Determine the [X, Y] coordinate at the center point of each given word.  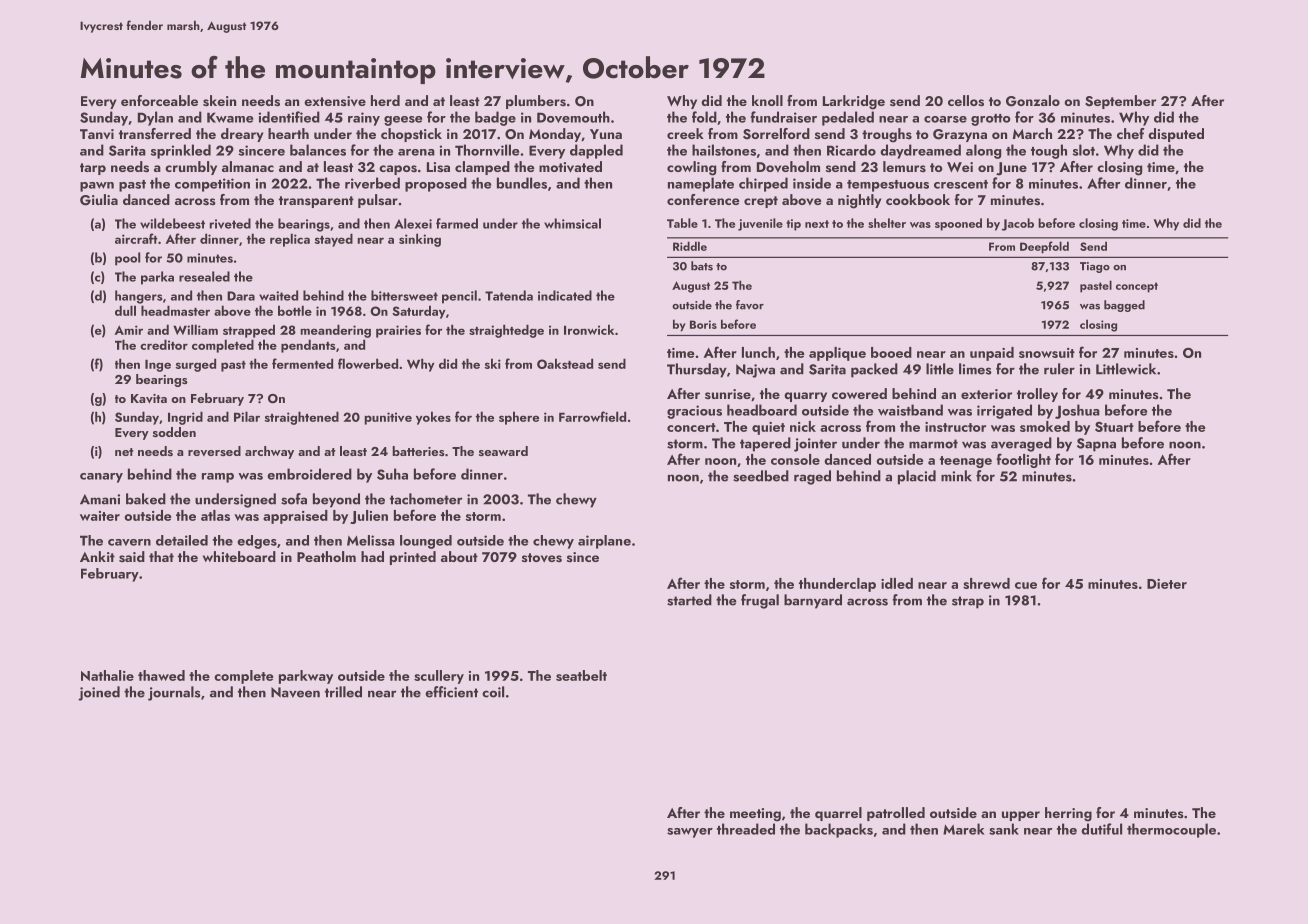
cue [1026, 585]
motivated [570, 167]
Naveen [295, 692]
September [1120, 102]
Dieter [1167, 584]
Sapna [1096, 445]
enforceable [159, 100]
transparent [316, 202]
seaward [503, 451]
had [372, 556]
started [689, 600]
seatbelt [581, 675]
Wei [960, 167]
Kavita [149, 399]
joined [99, 693]
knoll [767, 100]
